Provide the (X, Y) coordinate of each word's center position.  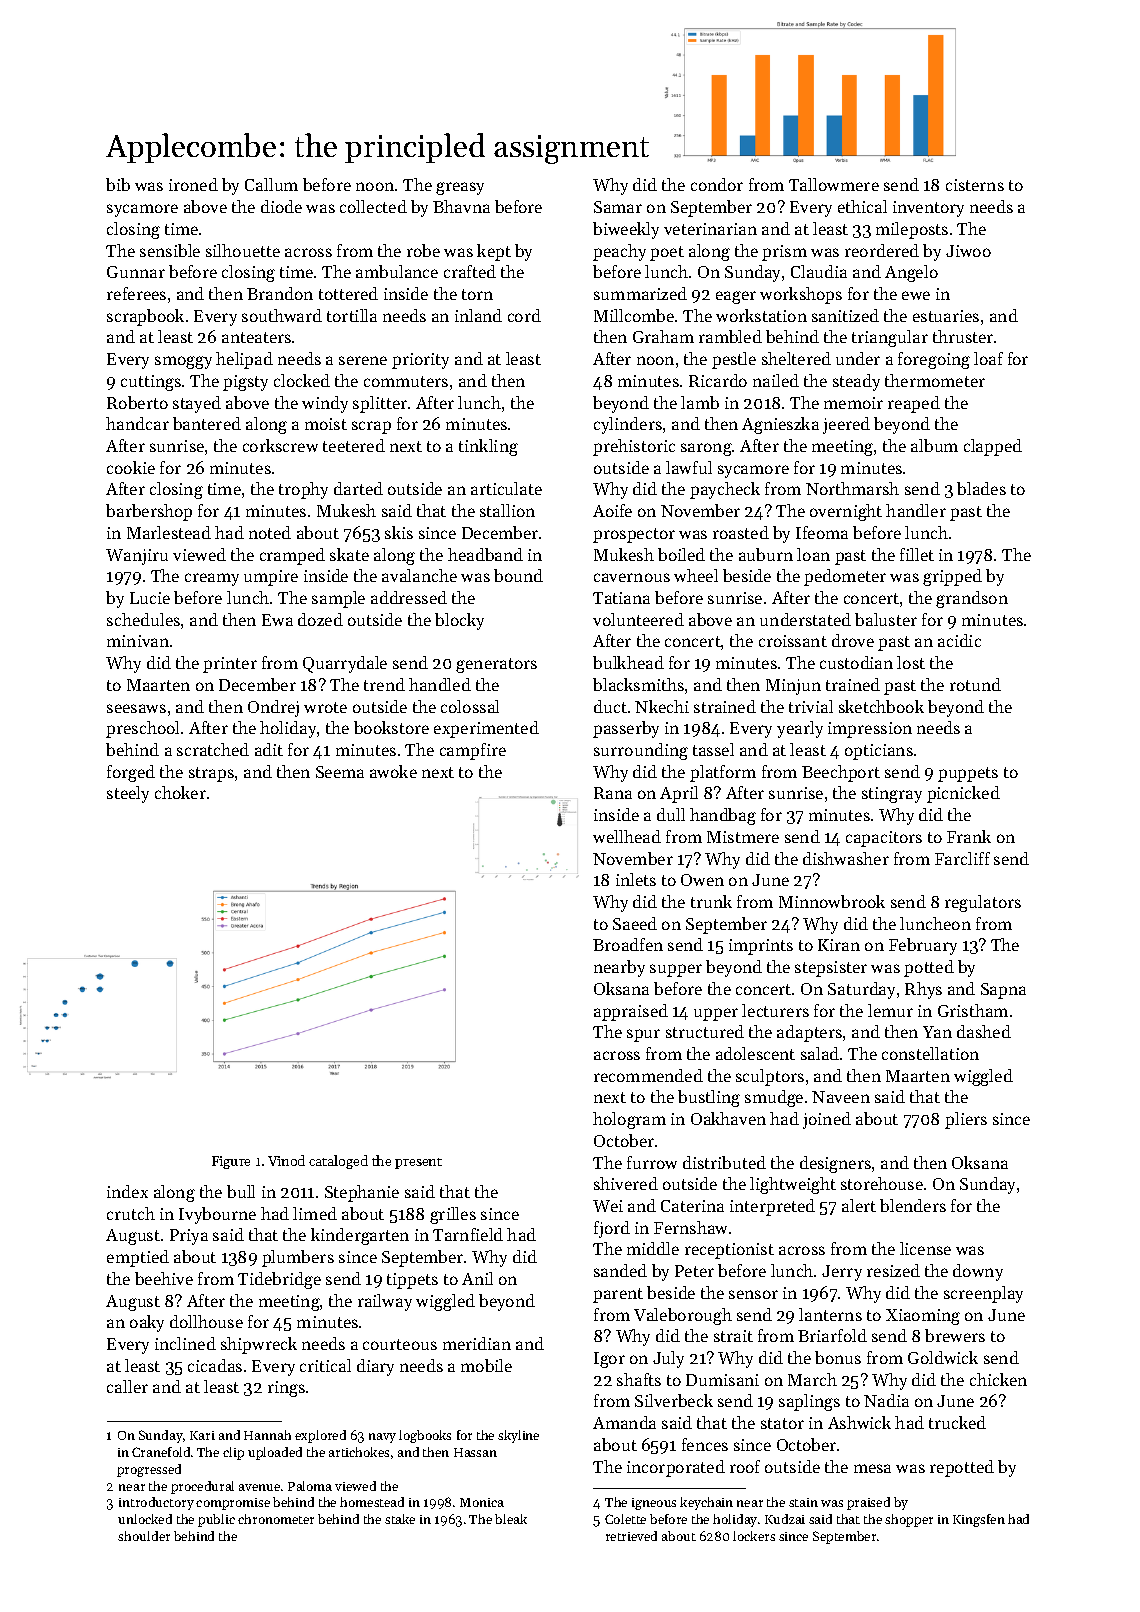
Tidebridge (279, 1280)
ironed (193, 184)
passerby (626, 729)
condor (717, 184)
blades (981, 488)
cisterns (975, 185)
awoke (393, 771)
